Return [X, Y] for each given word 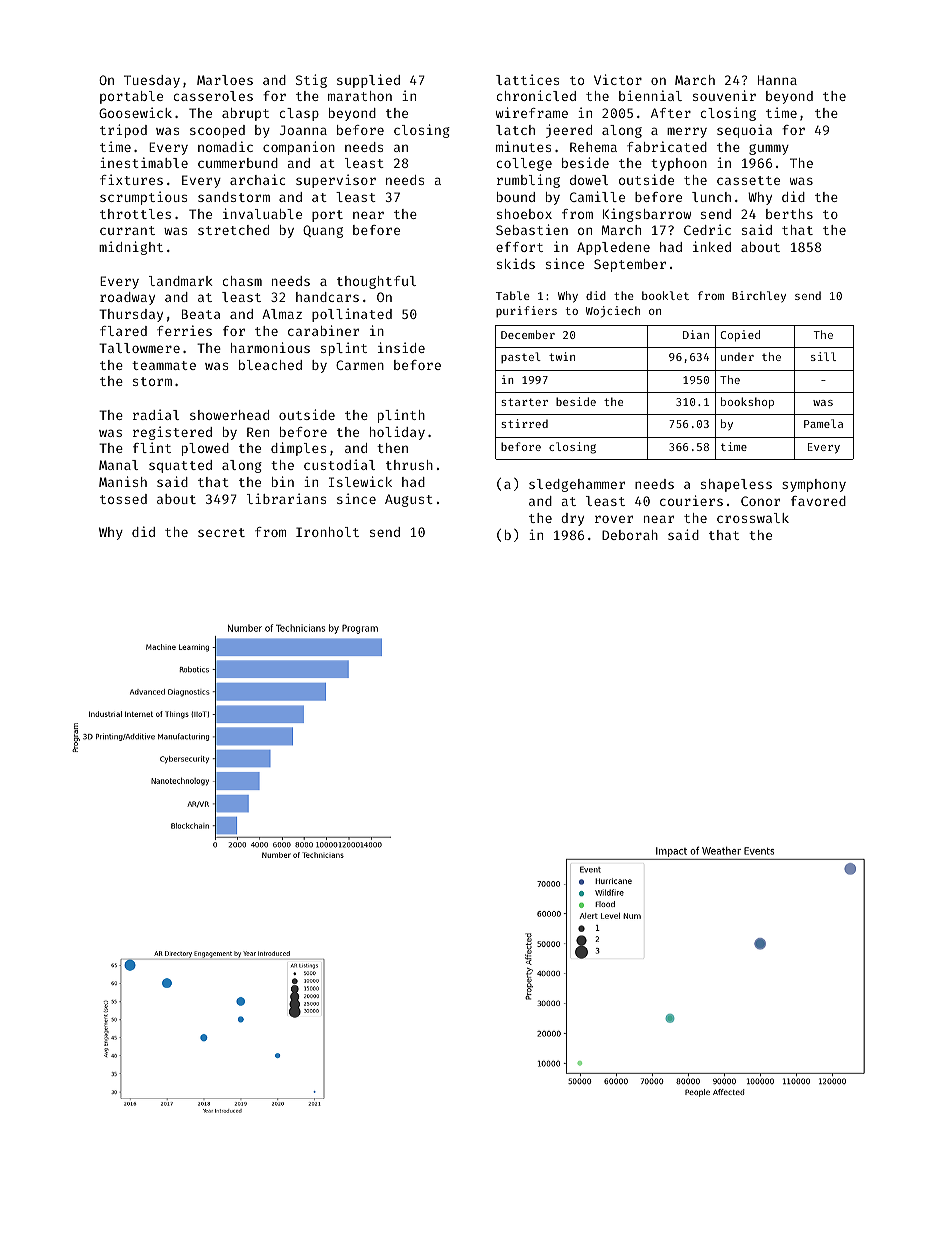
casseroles [213, 96]
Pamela [823, 423]
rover [614, 519]
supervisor [336, 181]
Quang [323, 231]
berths [789, 214]
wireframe [532, 112]
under [737, 356]
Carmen [360, 365]
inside [401, 347]
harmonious [270, 347]
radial [156, 414]
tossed [123, 499]
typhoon [679, 164]
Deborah [630, 535]
